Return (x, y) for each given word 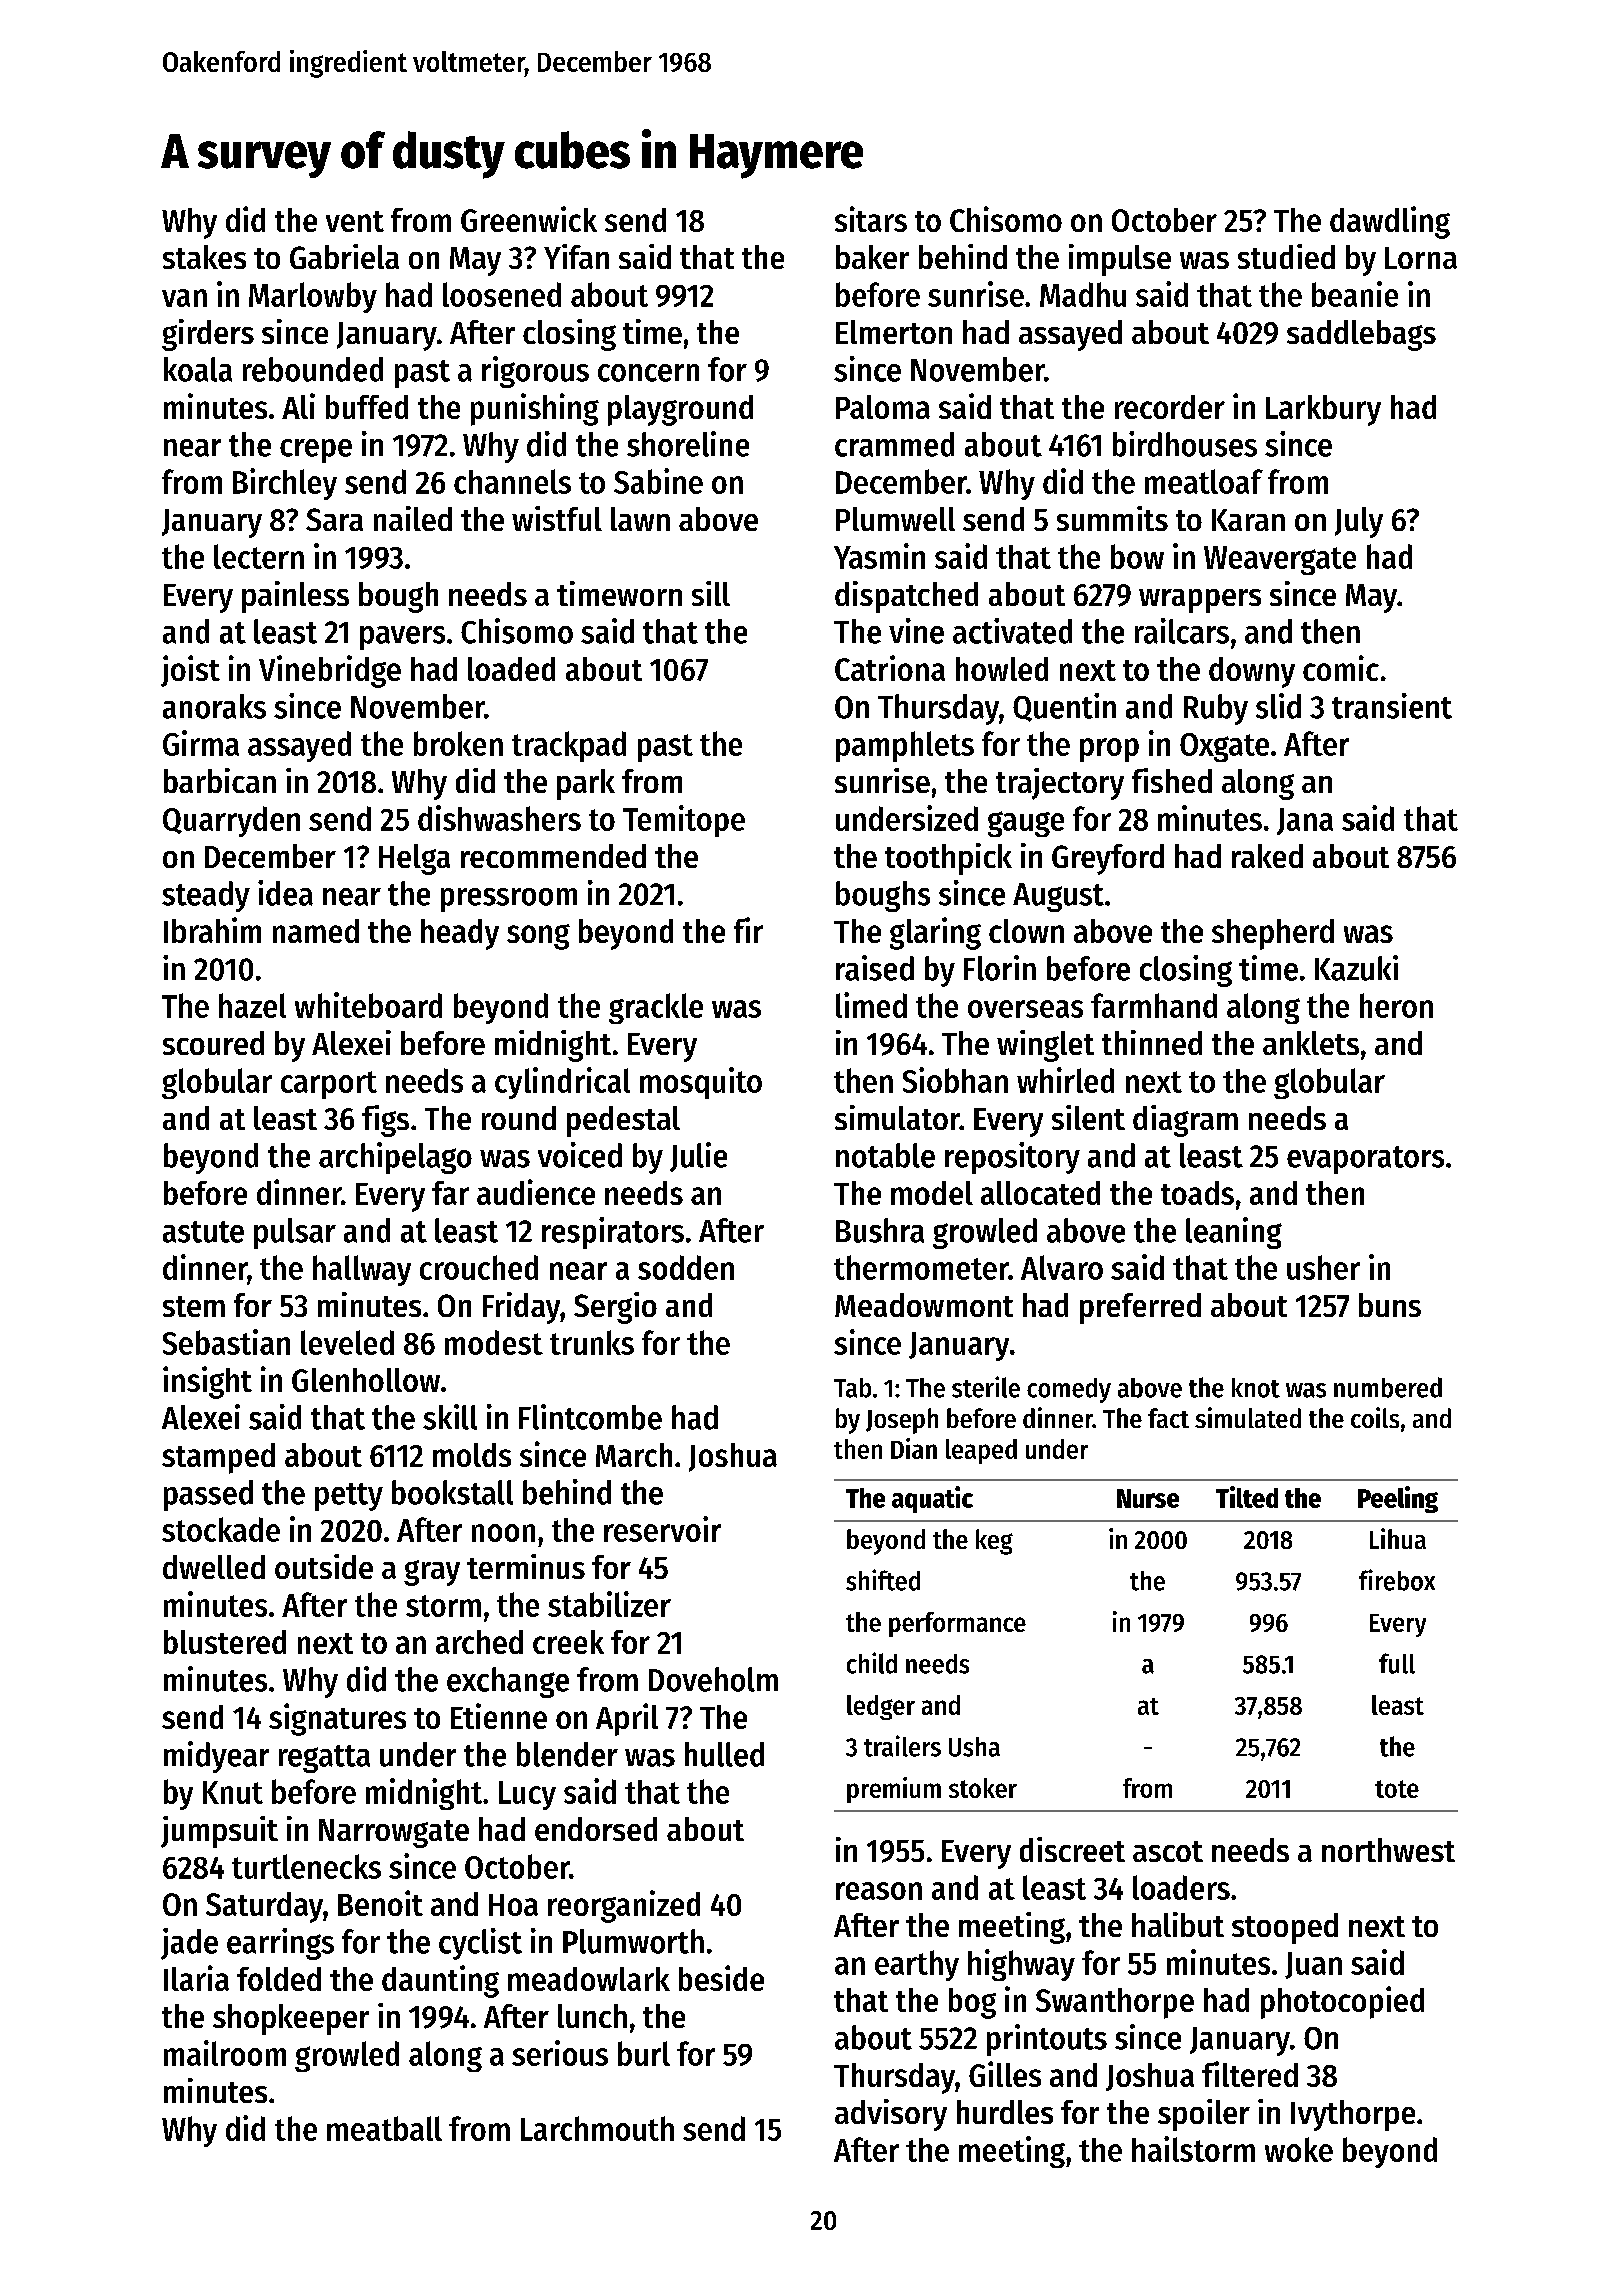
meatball (384, 2128)
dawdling (1390, 222)
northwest (1388, 1850)
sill (711, 593)
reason (879, 1891)
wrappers (1200, 601)
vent (355, 221)
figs (385, 1121)
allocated (1040, 1193)
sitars (871, 219)
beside (721, 1978)
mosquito (701, 1083)
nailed (413, 518)
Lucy (527, 1795)
